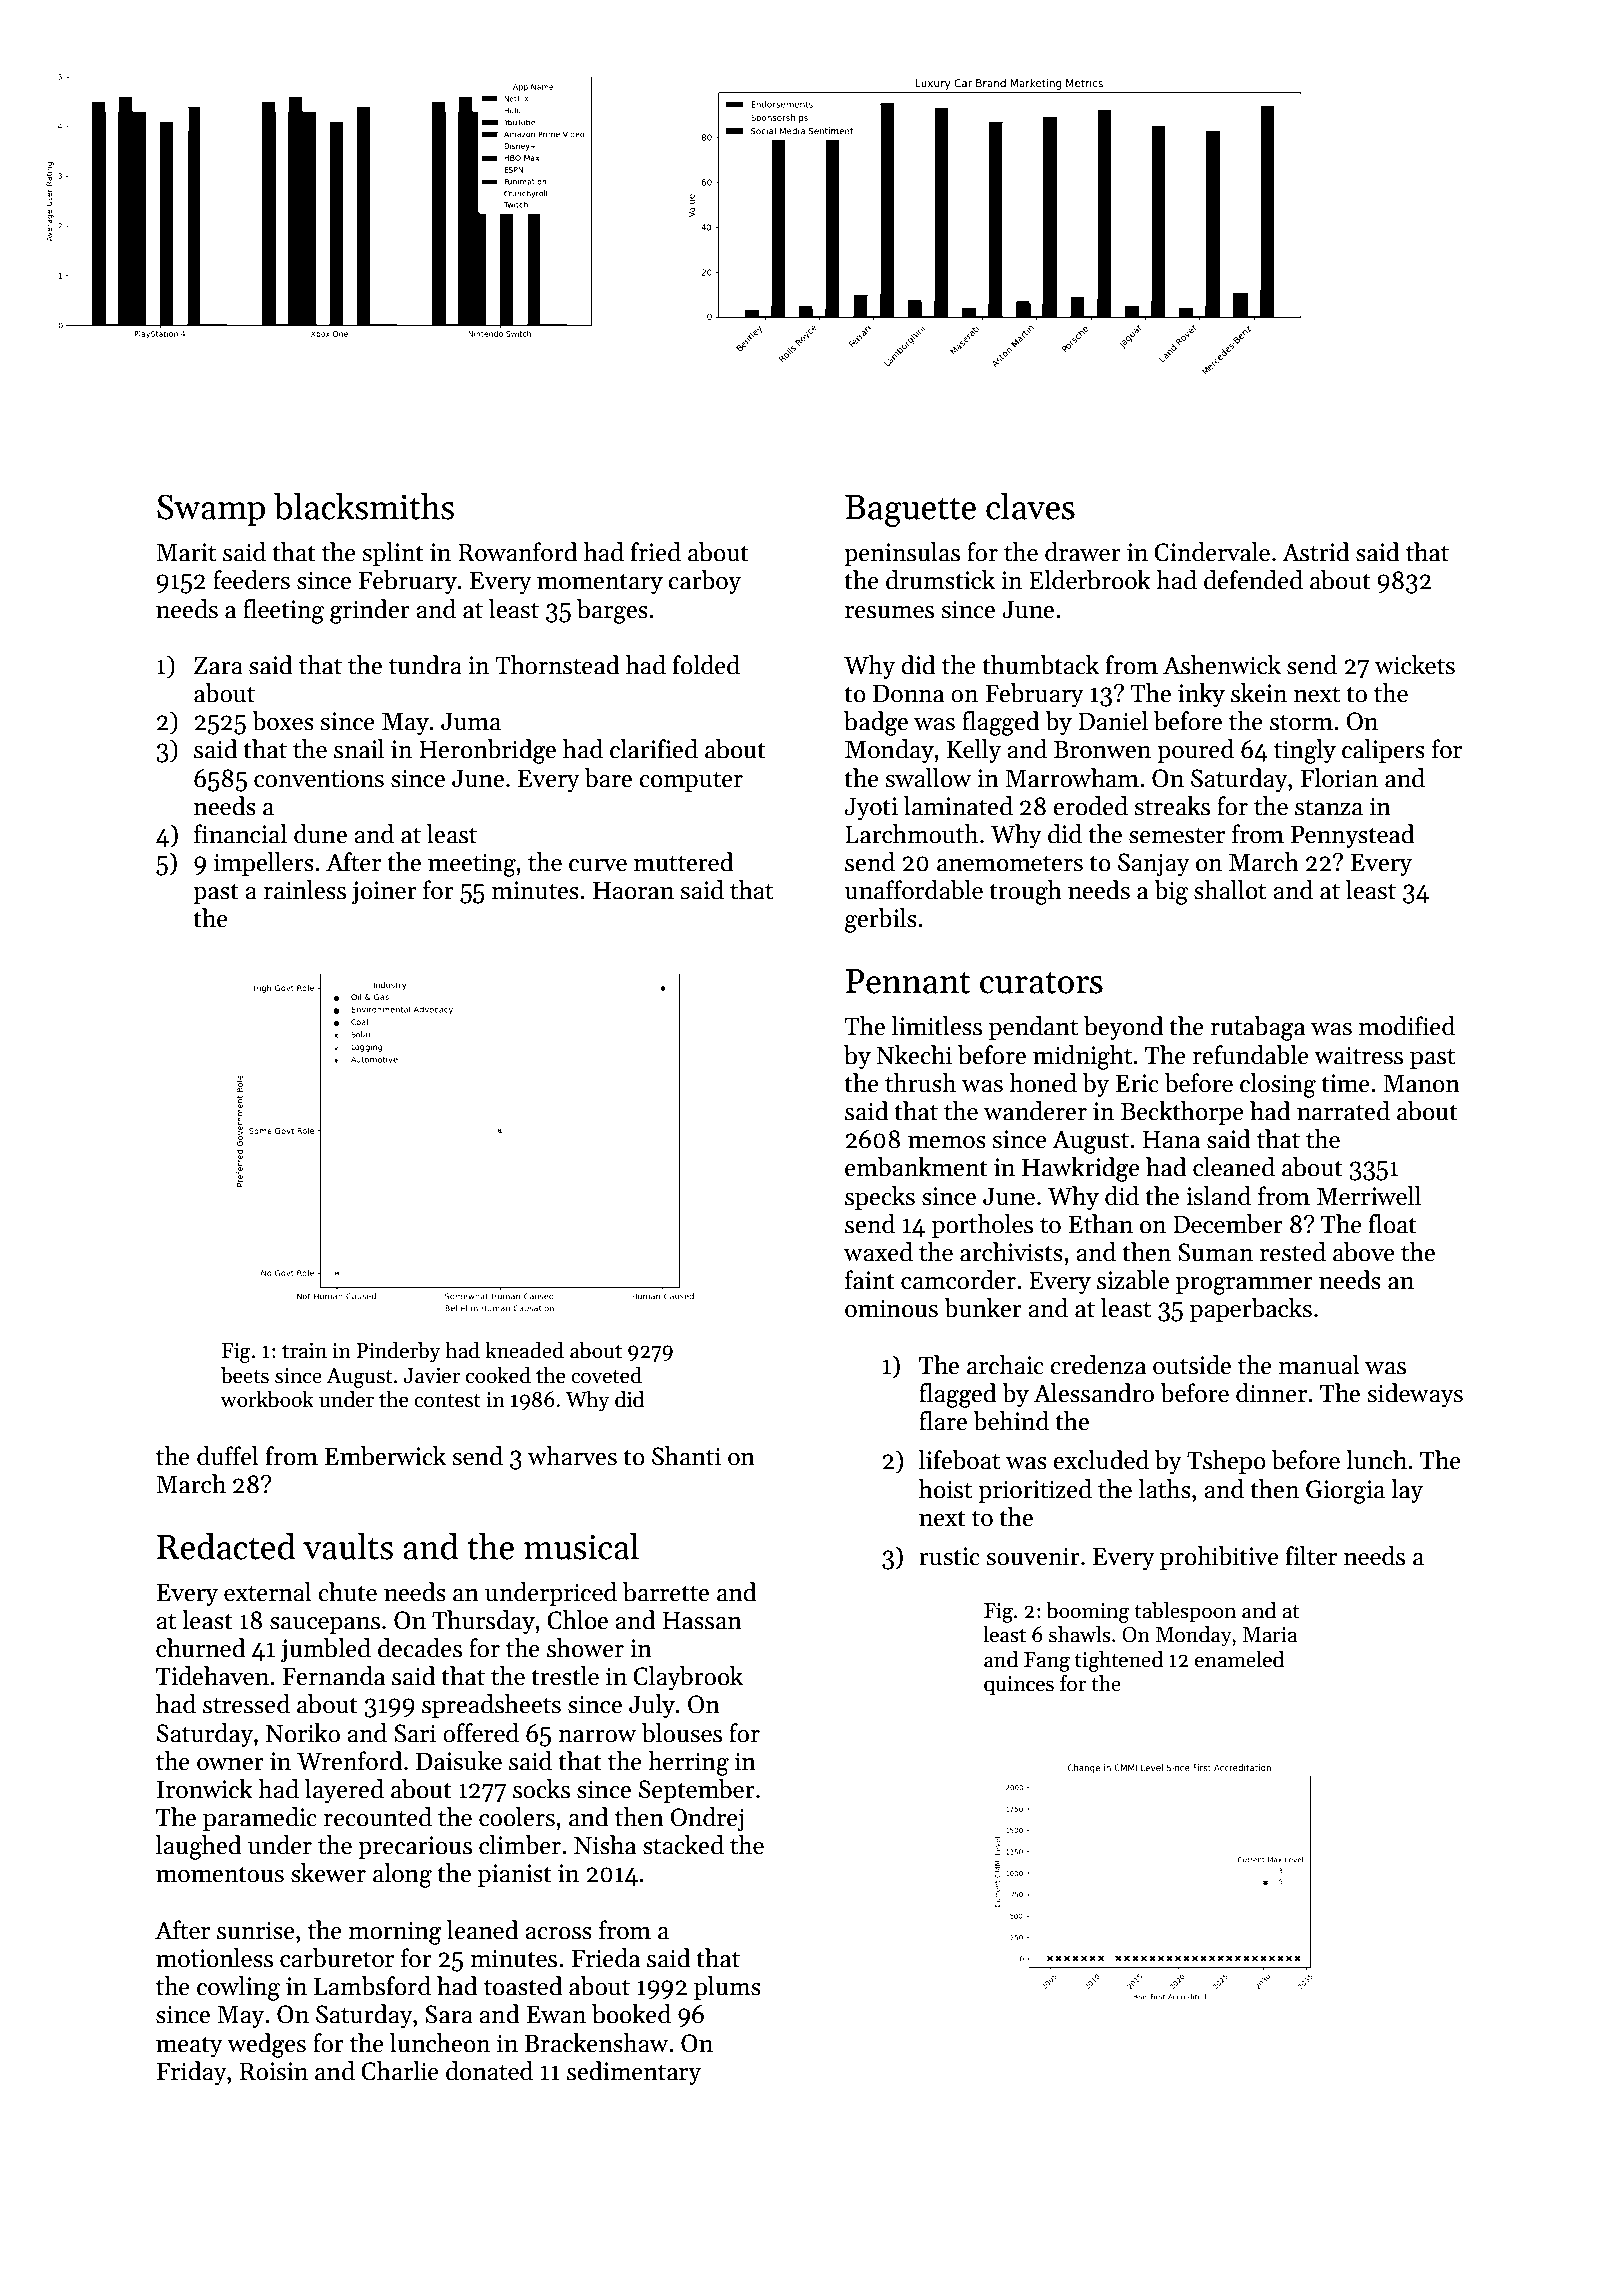 This image has width=1620, height=2292. What do you see at coordinates (702, 1620) in the image?
I see `Hassan` at bounding box center [702, 1620].
